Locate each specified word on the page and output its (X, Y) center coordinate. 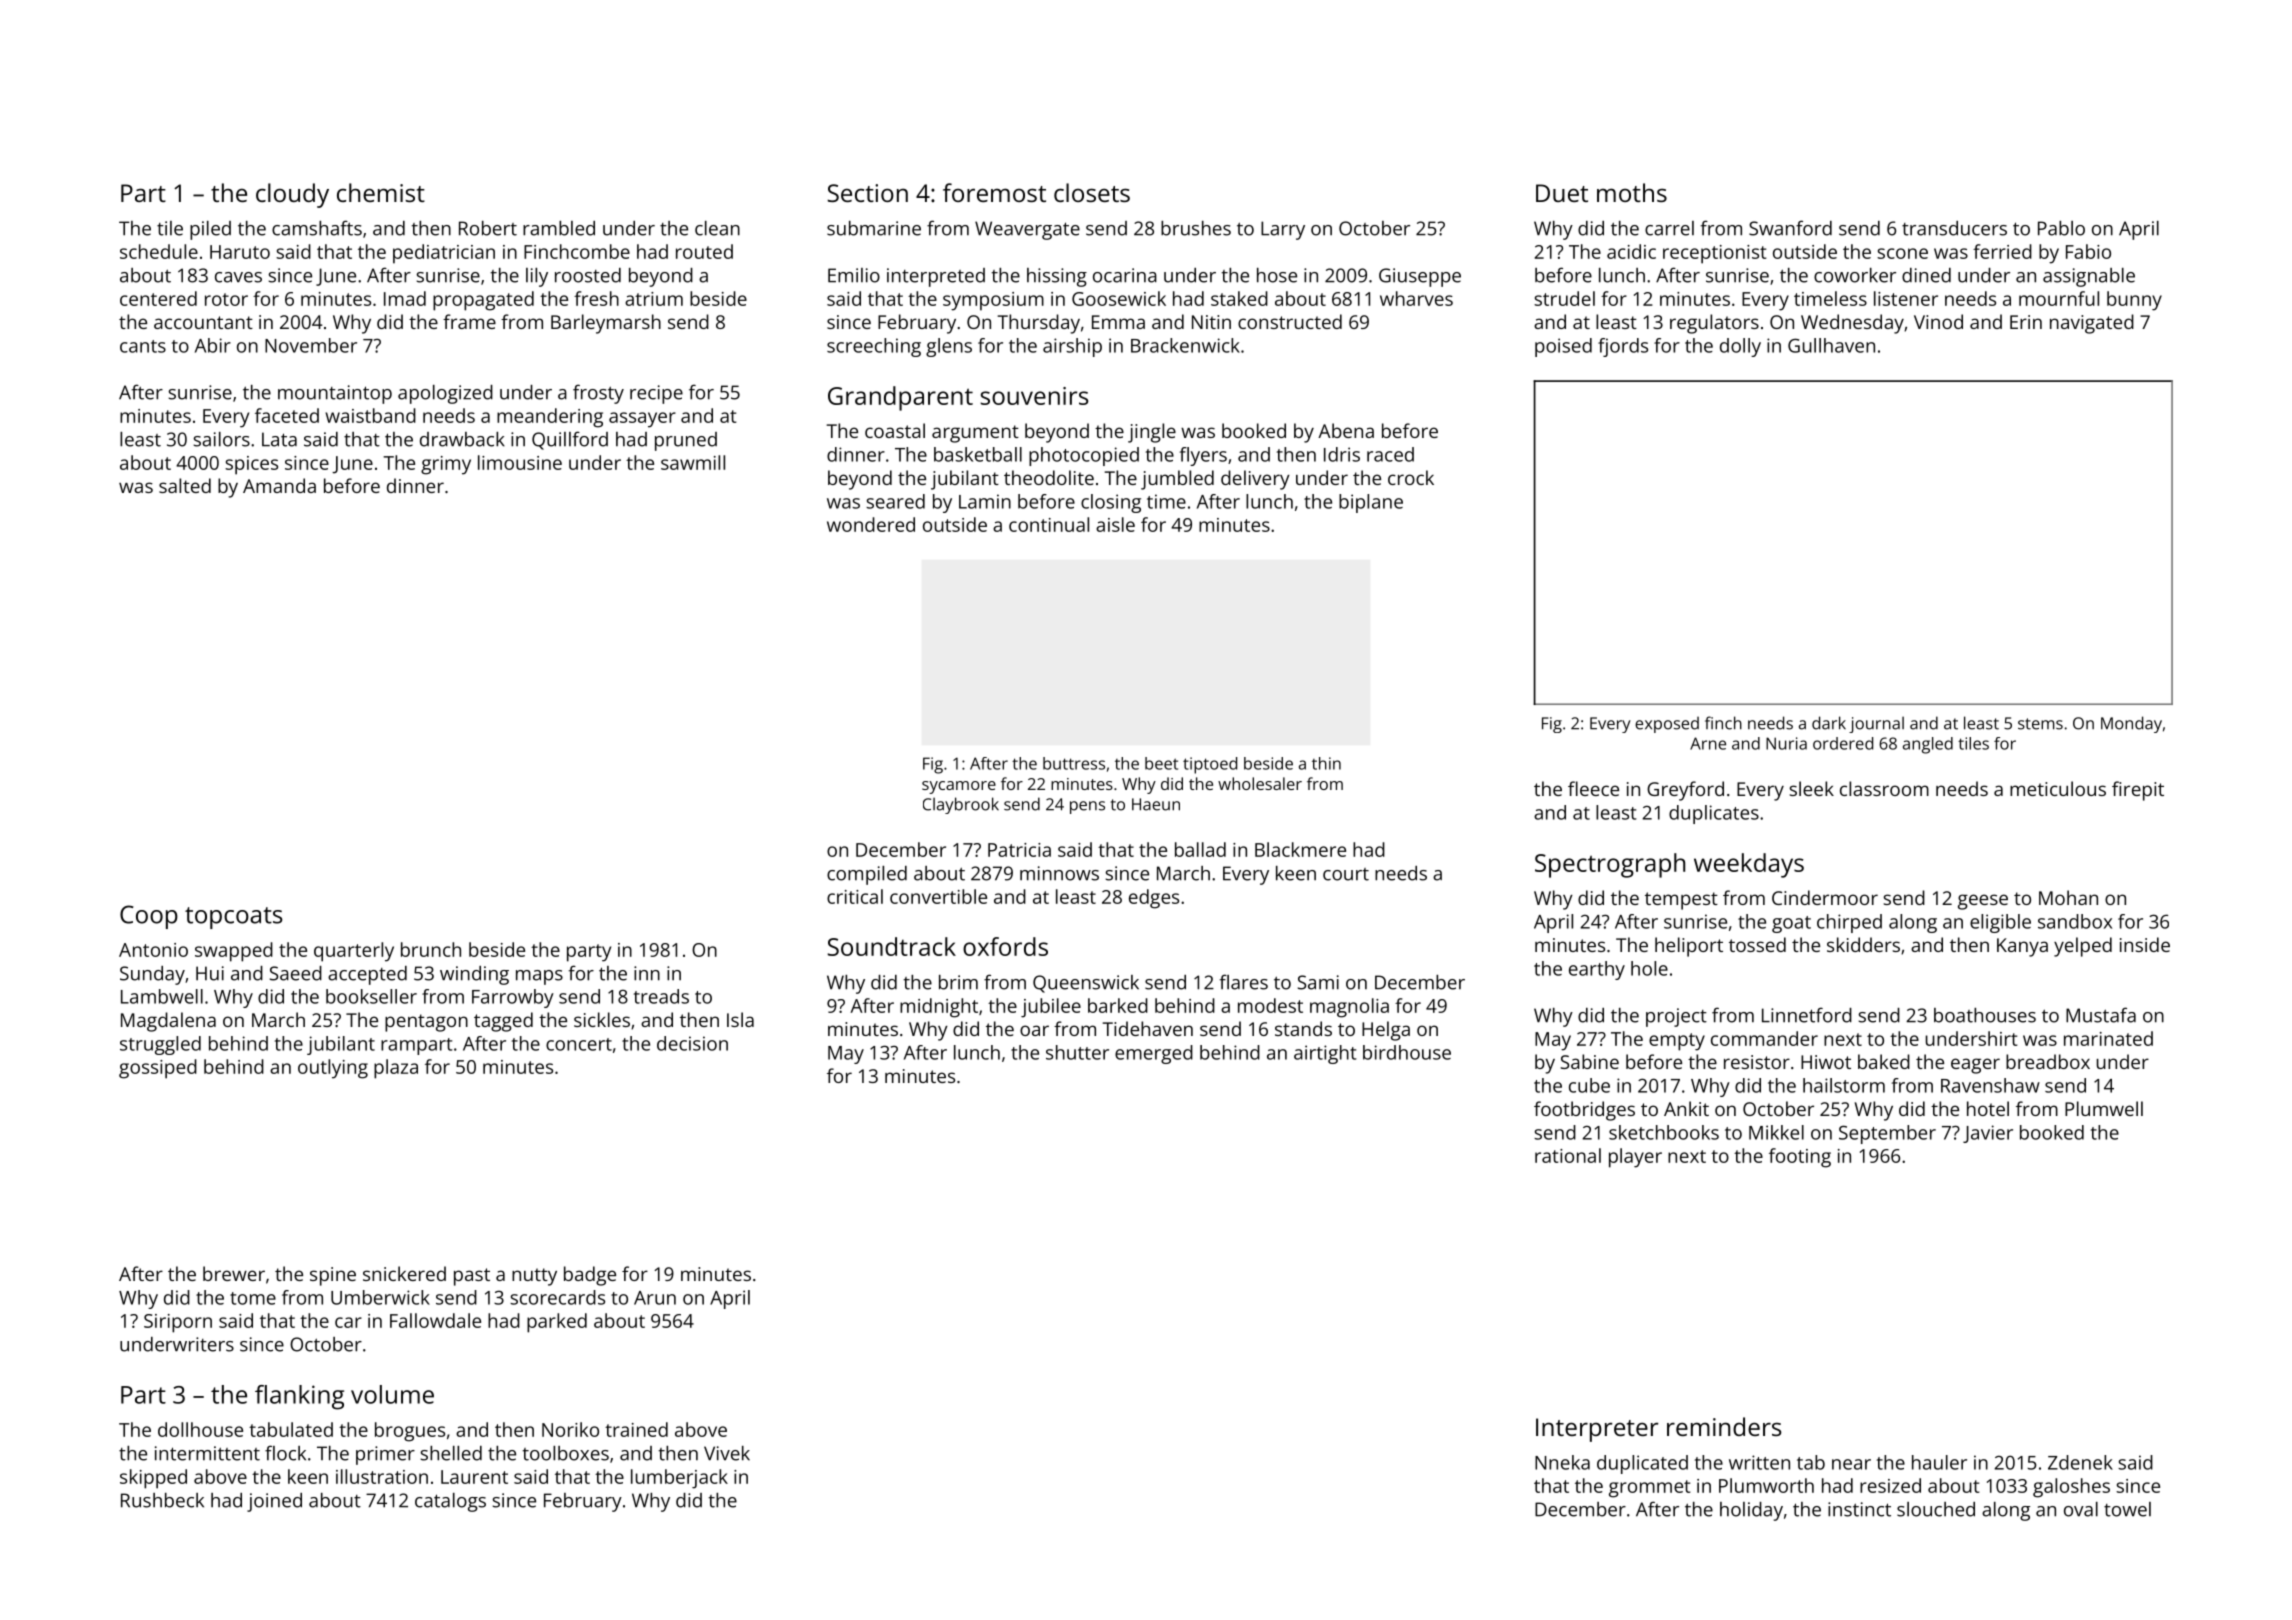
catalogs (450, 1502)
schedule (159, 251)
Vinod (1938, 321)
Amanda (279, 485)
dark (1829, 723)
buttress (1074, 763)
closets (1092, 192)
